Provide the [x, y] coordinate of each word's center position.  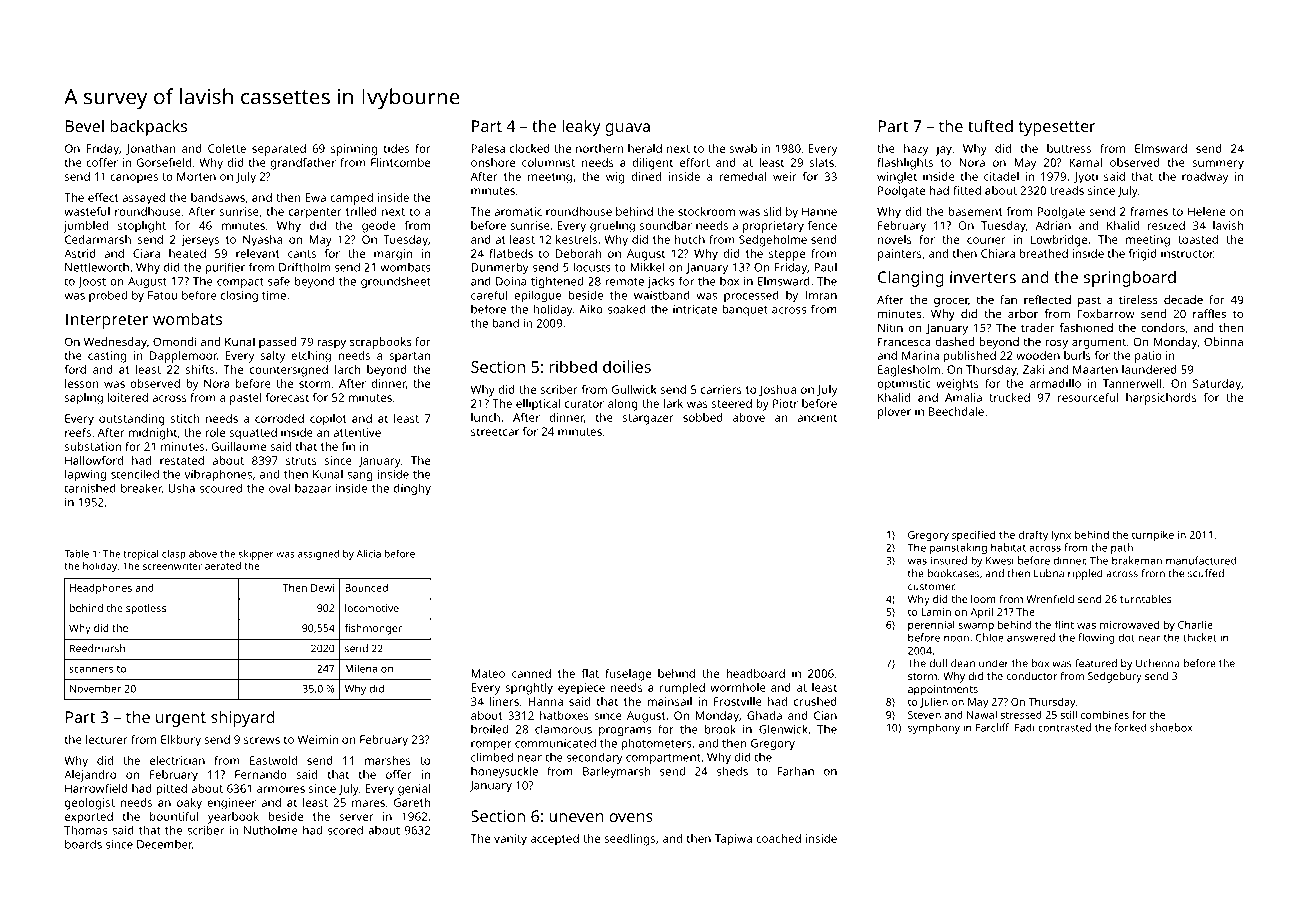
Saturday [1217, 385]
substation [93, 446]
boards [83, 844]
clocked [530, 148]
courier [986, 239]
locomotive [372, 608]
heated [187, 253]
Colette [227, 148]
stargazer [648, 419]
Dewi [322, 588]
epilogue [537, 296]
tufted [990, 125]
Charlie [1195, 625]
